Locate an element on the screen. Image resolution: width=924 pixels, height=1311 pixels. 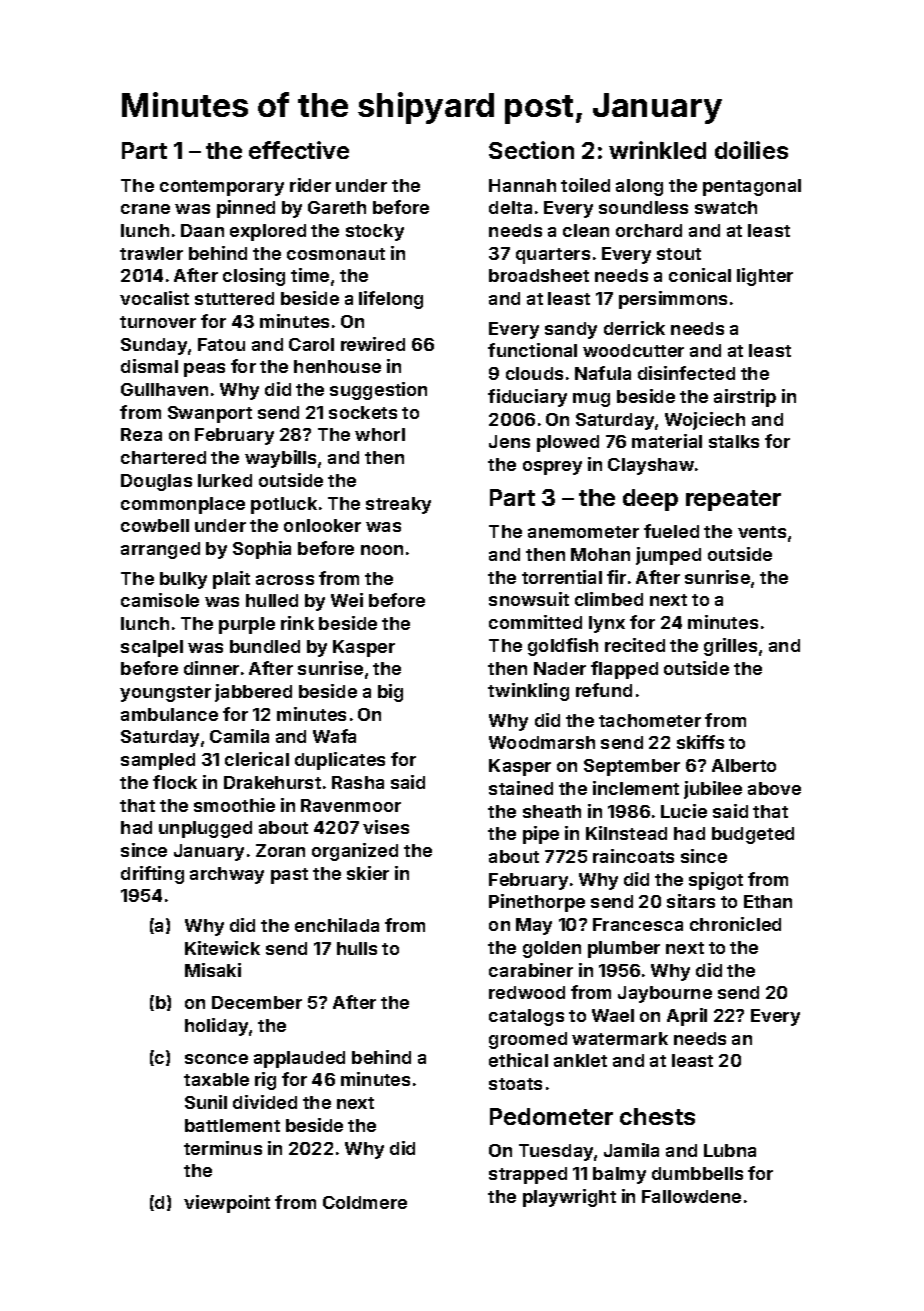
crane is located at coordinates (145, 209).
